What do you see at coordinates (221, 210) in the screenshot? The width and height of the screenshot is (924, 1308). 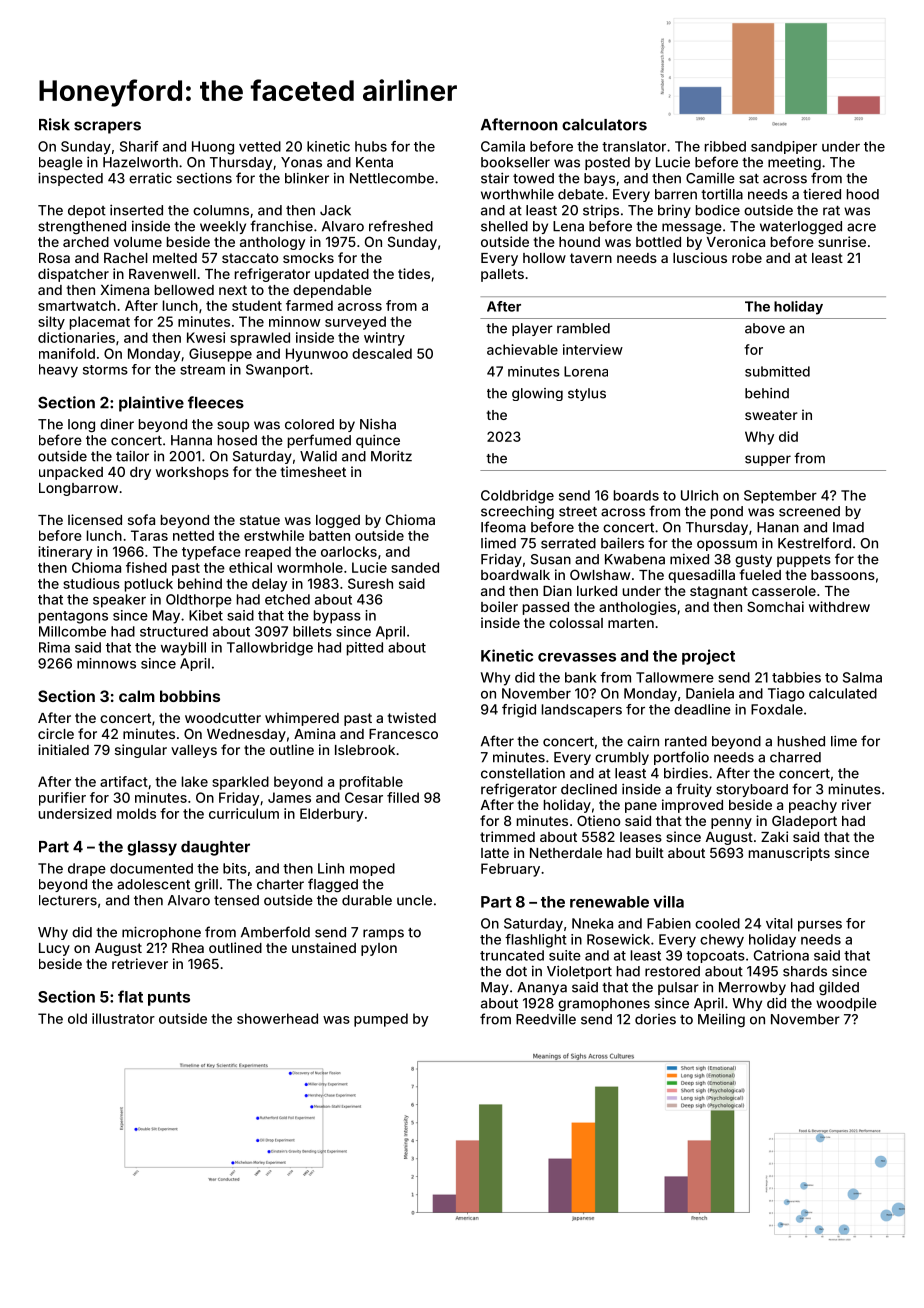 I see `columns` at bounding box center [221, 210].
